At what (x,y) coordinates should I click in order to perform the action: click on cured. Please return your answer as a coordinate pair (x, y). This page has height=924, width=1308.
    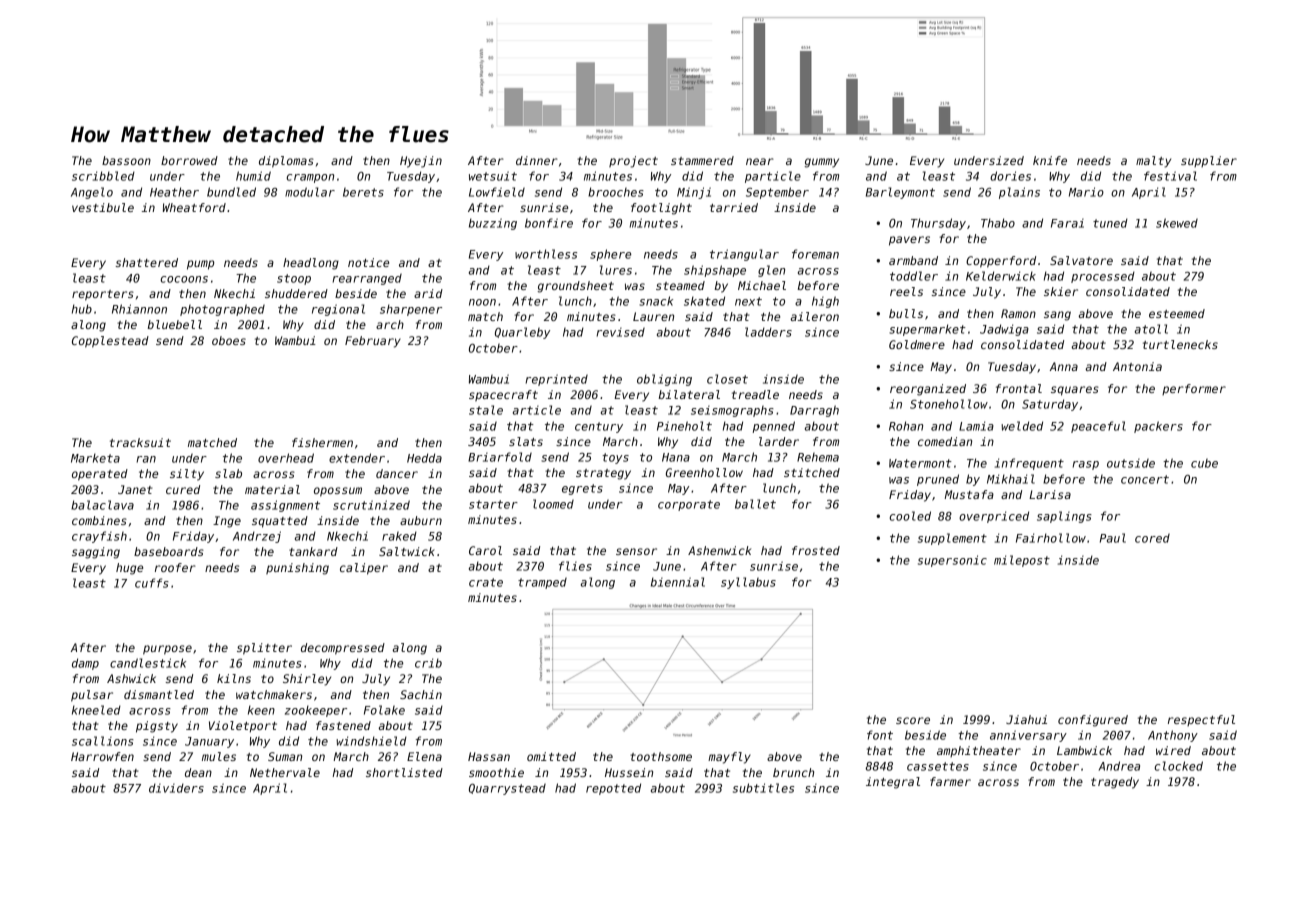
    Looking at the image, I should click on (183, 489).
